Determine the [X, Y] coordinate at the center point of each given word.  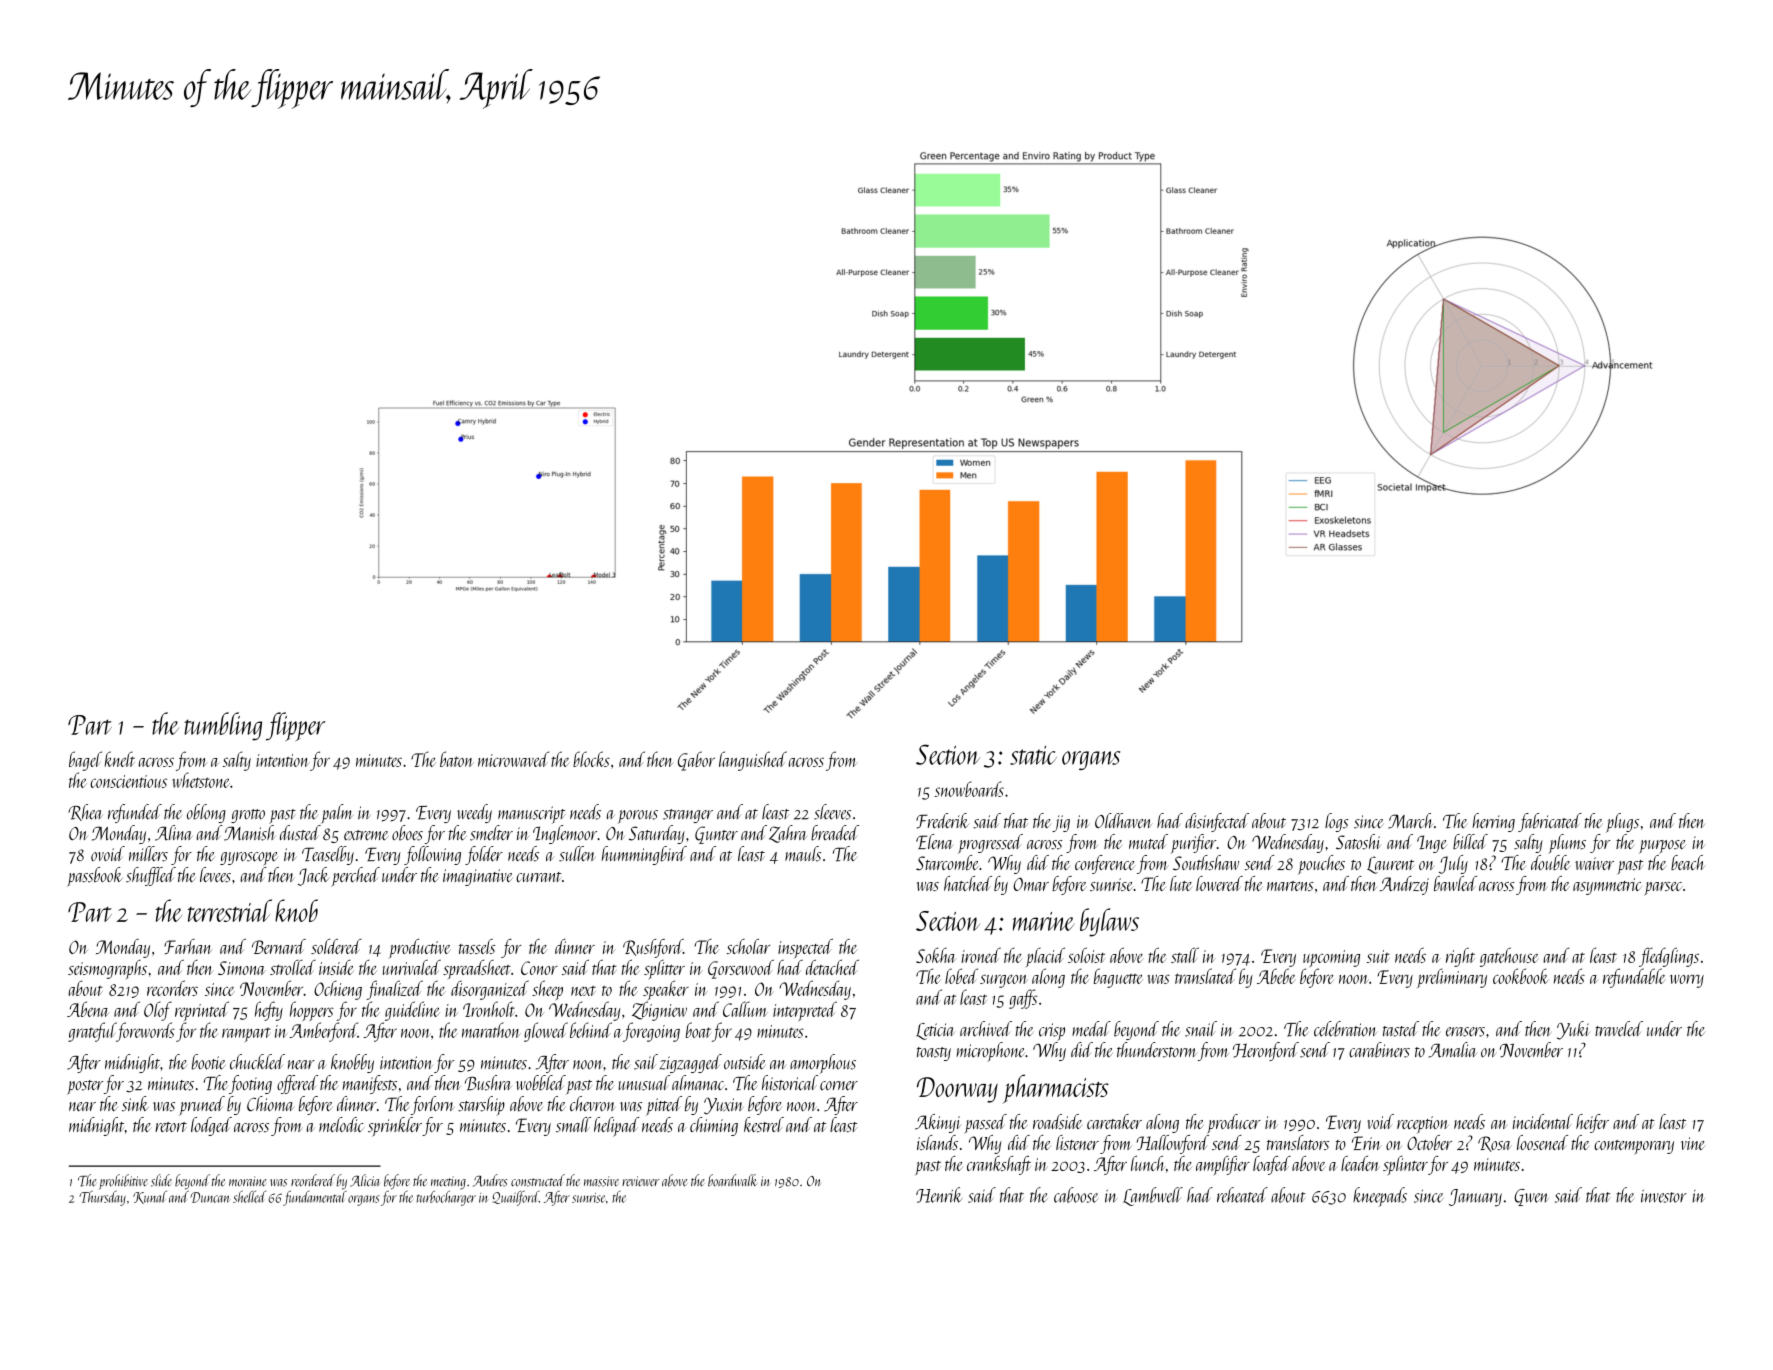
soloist [1086, 955]
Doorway [957, 1090]
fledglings [1669, 957]
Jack [314, 876]
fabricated [1550, 822]
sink [135, 1104]
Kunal [150, 1197]
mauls [803, 854]
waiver [1594, 863]
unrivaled [412, 967]
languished [753, 761]
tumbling [223, 726]
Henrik [939, 1195]
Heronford [1266, 1051]
